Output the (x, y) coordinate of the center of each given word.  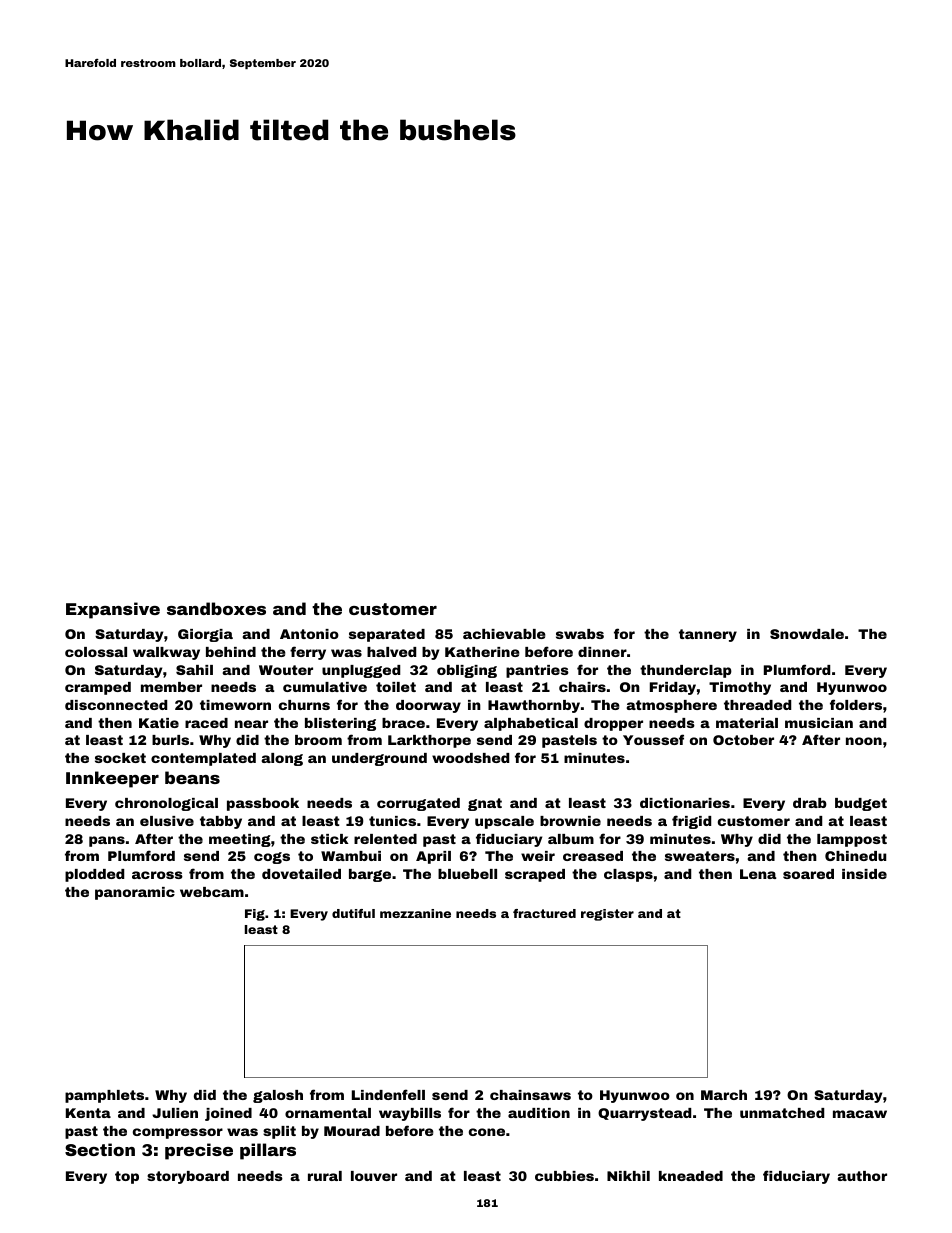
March (724, 1095)
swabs (580, 634)
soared (808, 874)
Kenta (88, 1113)
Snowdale (807, 634)
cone (487, 1132)
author (862, 1176)
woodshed (470, 758)
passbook (263, 804)
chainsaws (530, 1095)
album (571, 839)
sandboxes (216, 608)
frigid (691, 822)
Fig (255, 915)
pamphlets (104, 1096)
